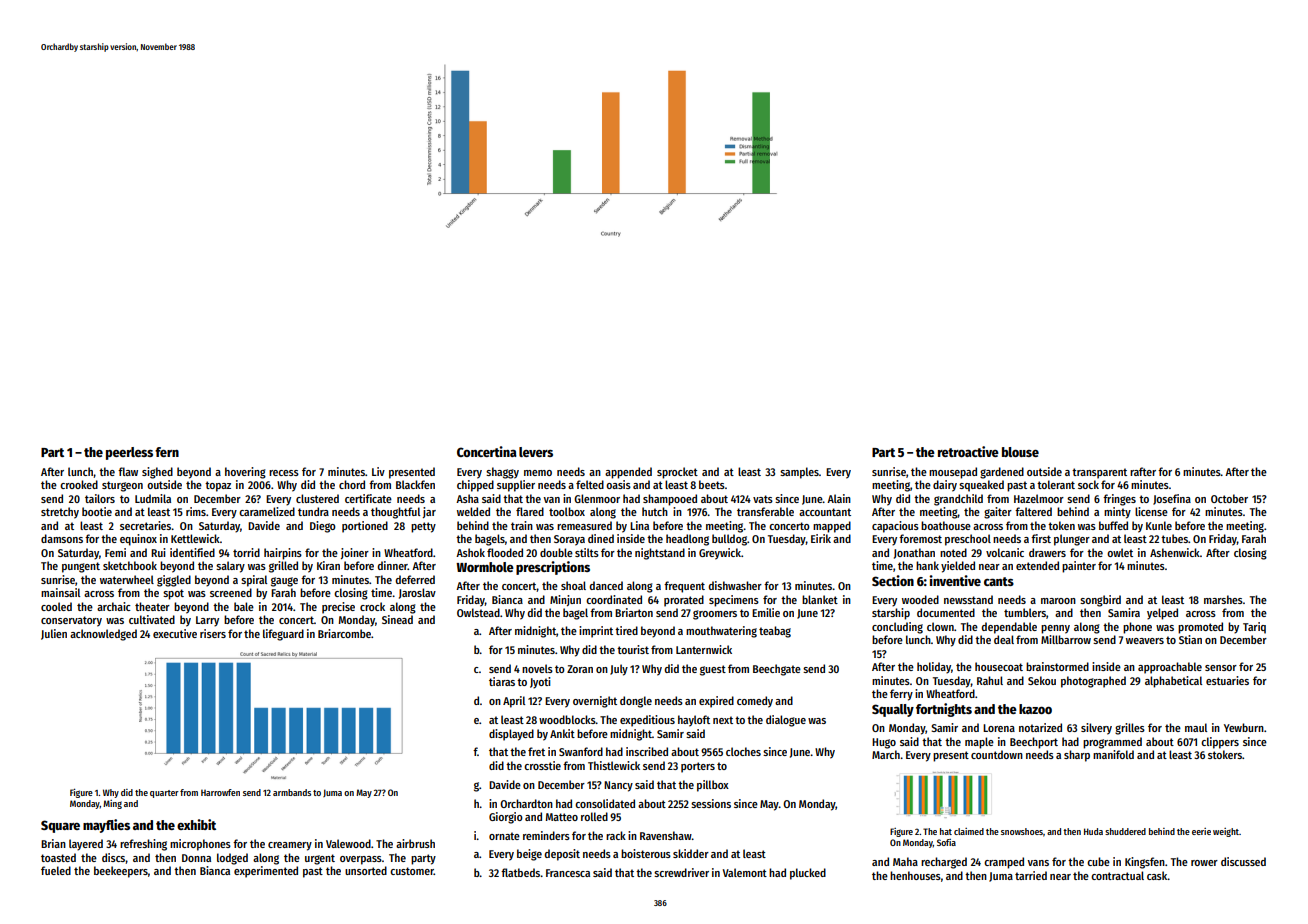 The image size is (1308, 924). I want to click on beekeepers, so click(121, 872).
